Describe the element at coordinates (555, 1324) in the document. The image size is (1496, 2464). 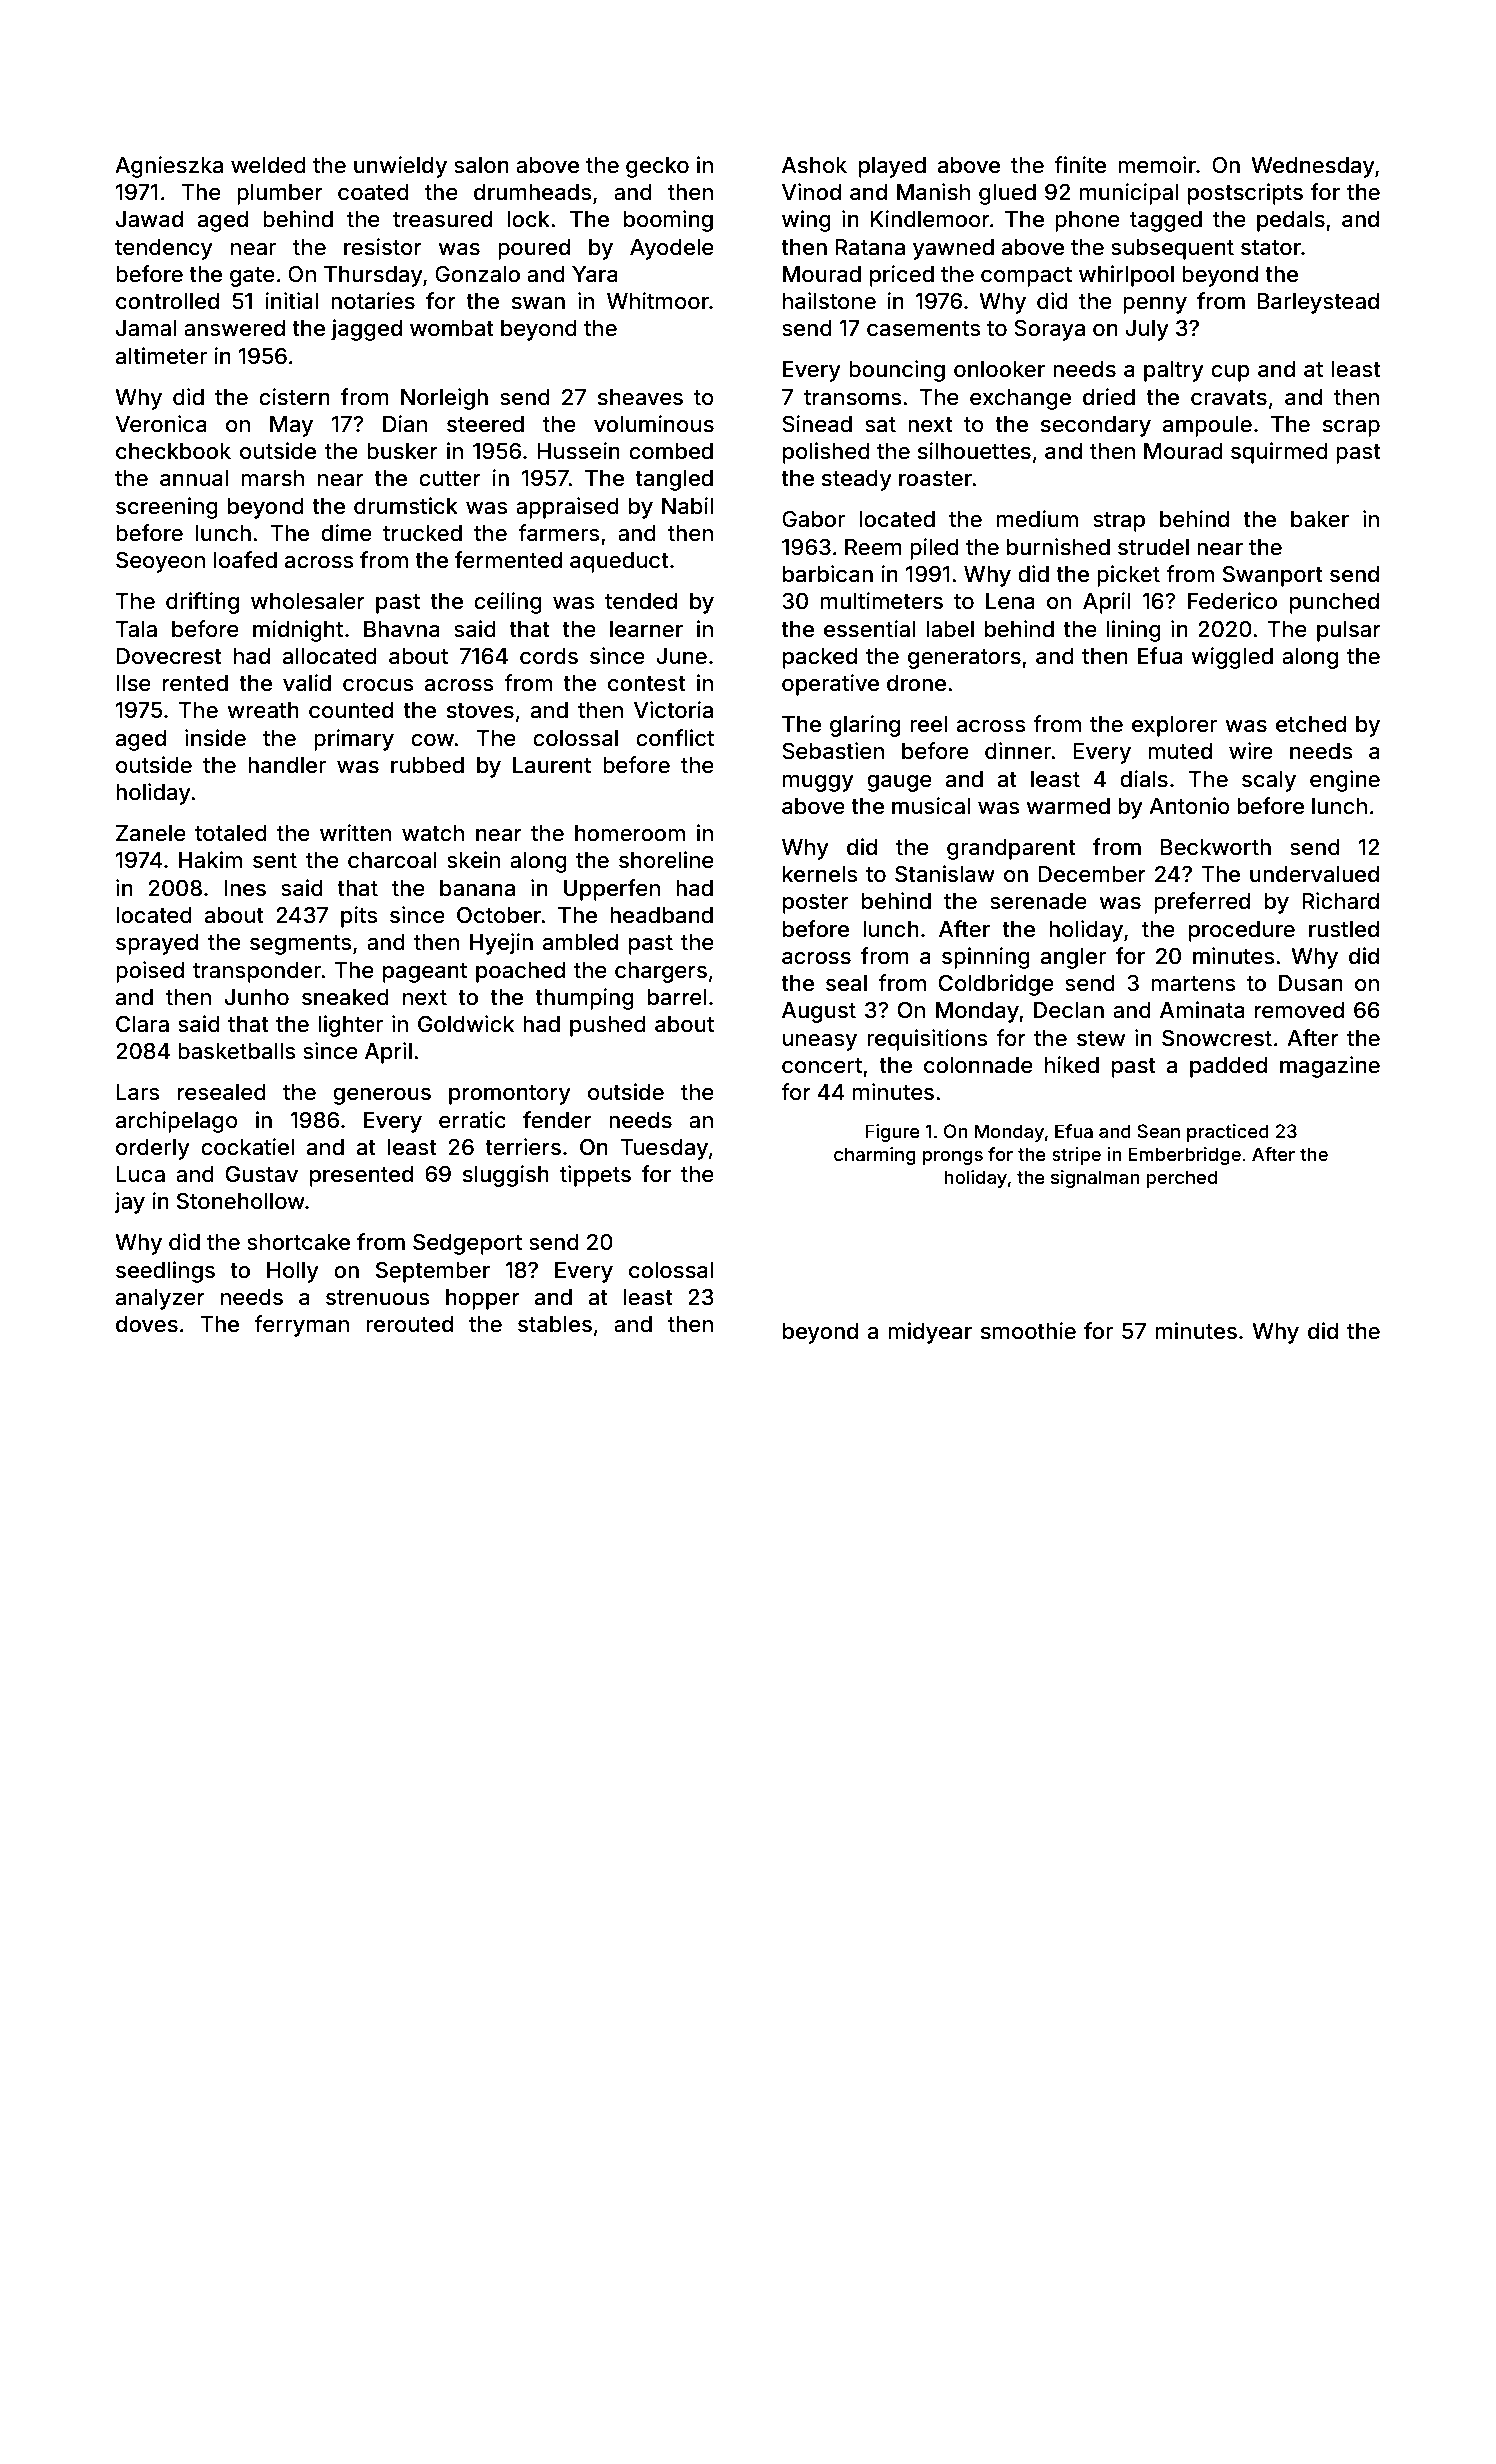
I see `stables` at that location.
